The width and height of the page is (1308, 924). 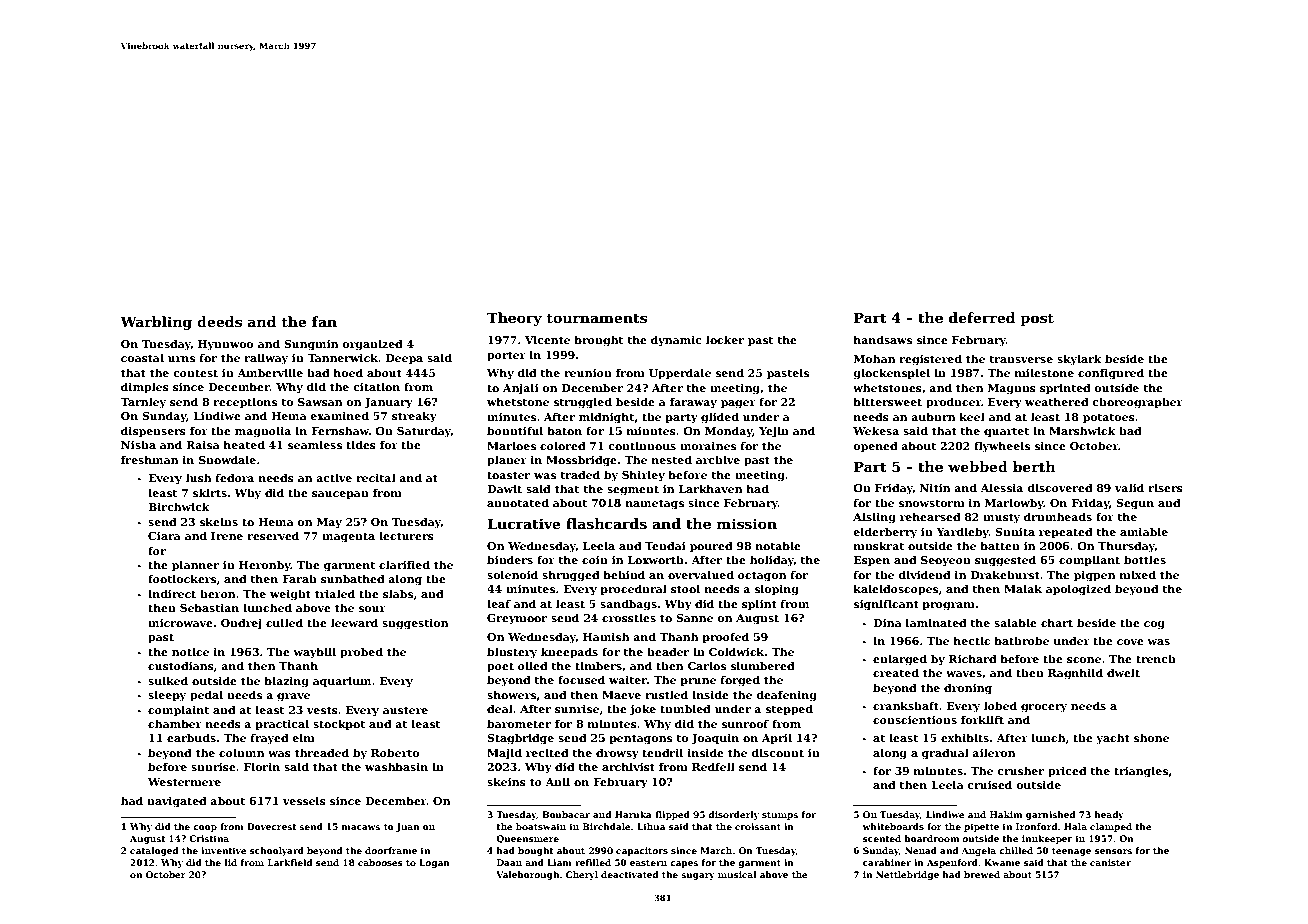 What do you see at coordinates (1037, 319) in the page?
I see `post` at bounding box center [1037, 319].
